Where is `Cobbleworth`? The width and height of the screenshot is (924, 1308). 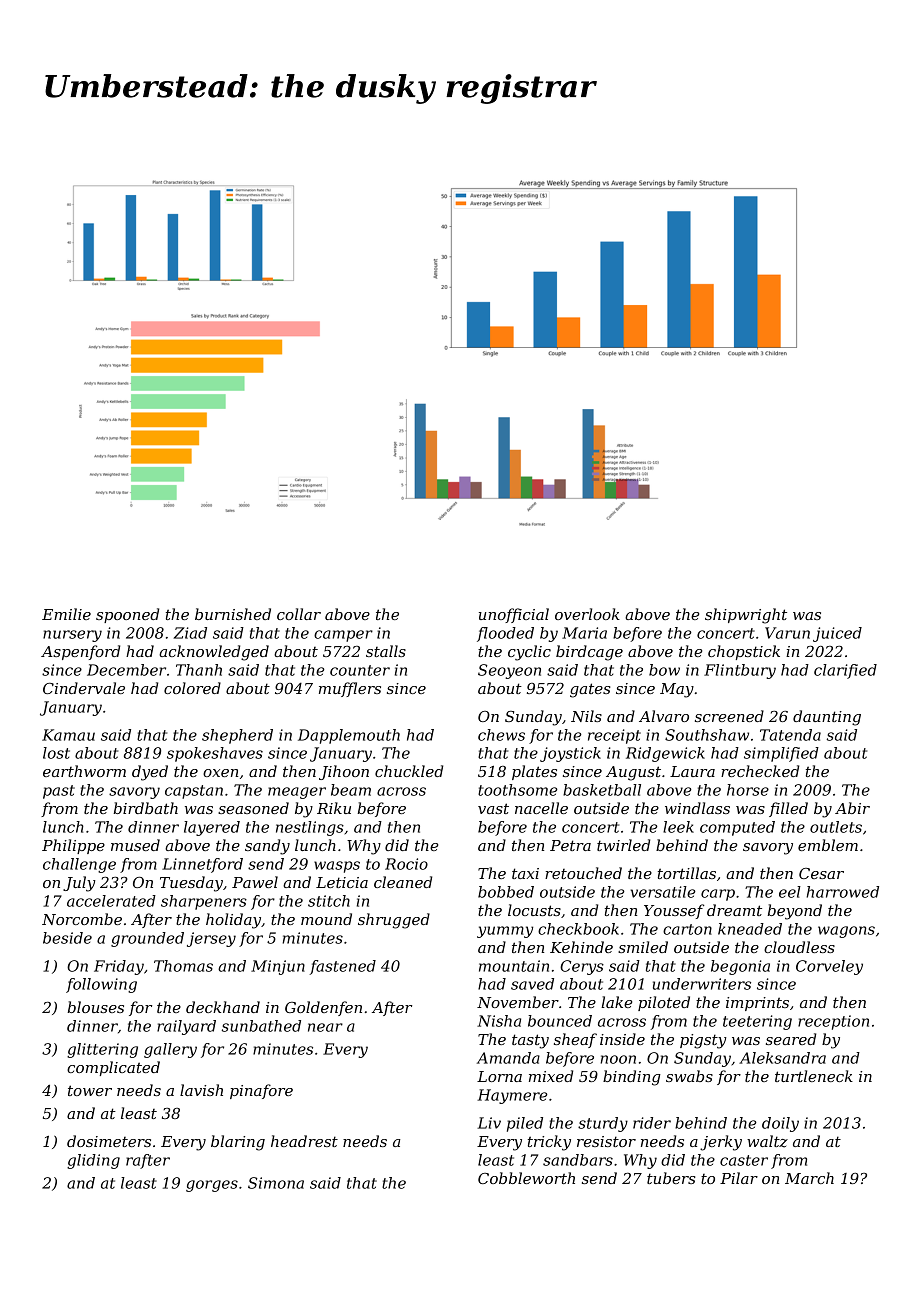
Cobbleworth is located at coordinates (526, 1178).
